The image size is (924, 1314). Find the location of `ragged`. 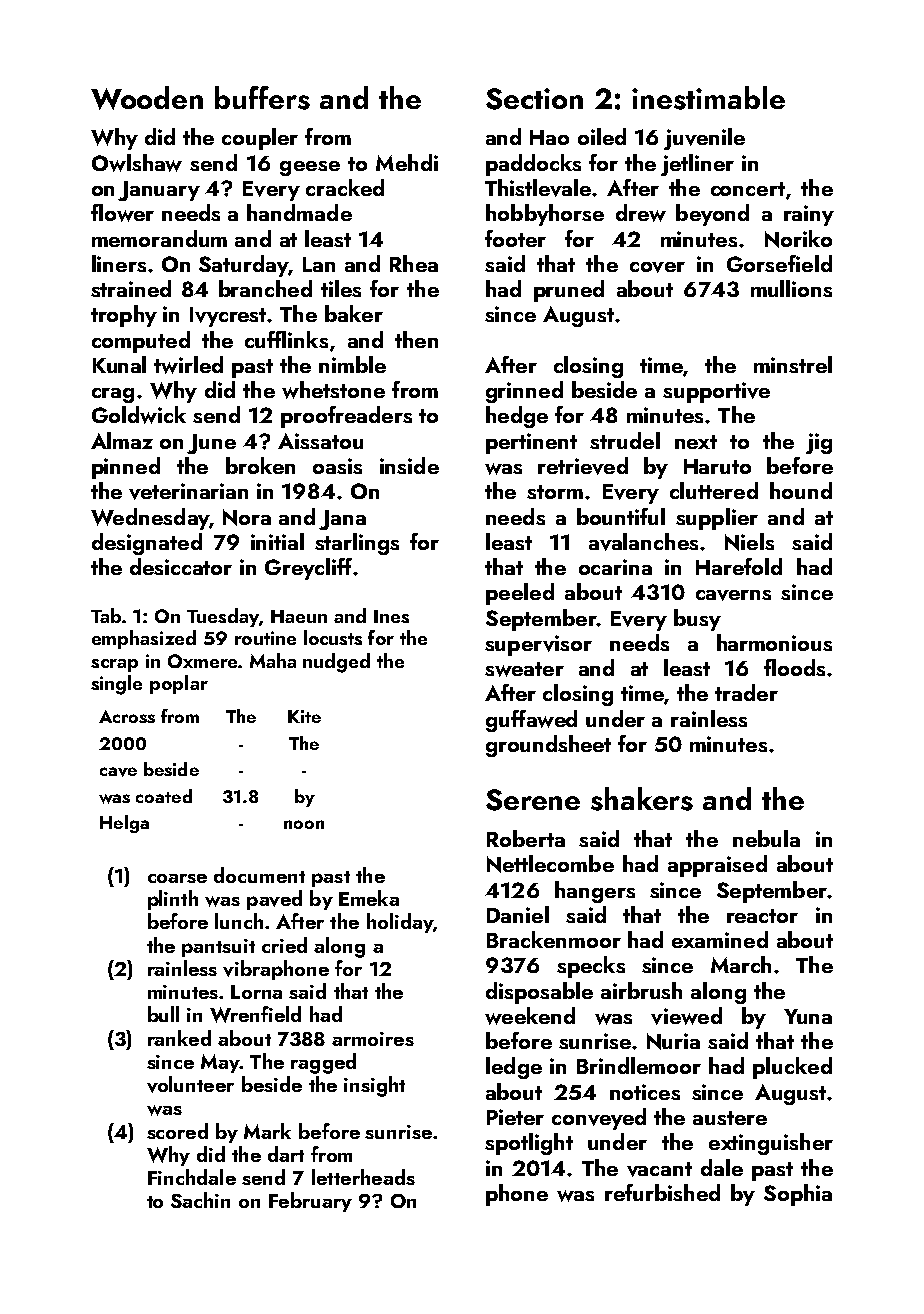

ragged is located at coordinates (323, 1063).
